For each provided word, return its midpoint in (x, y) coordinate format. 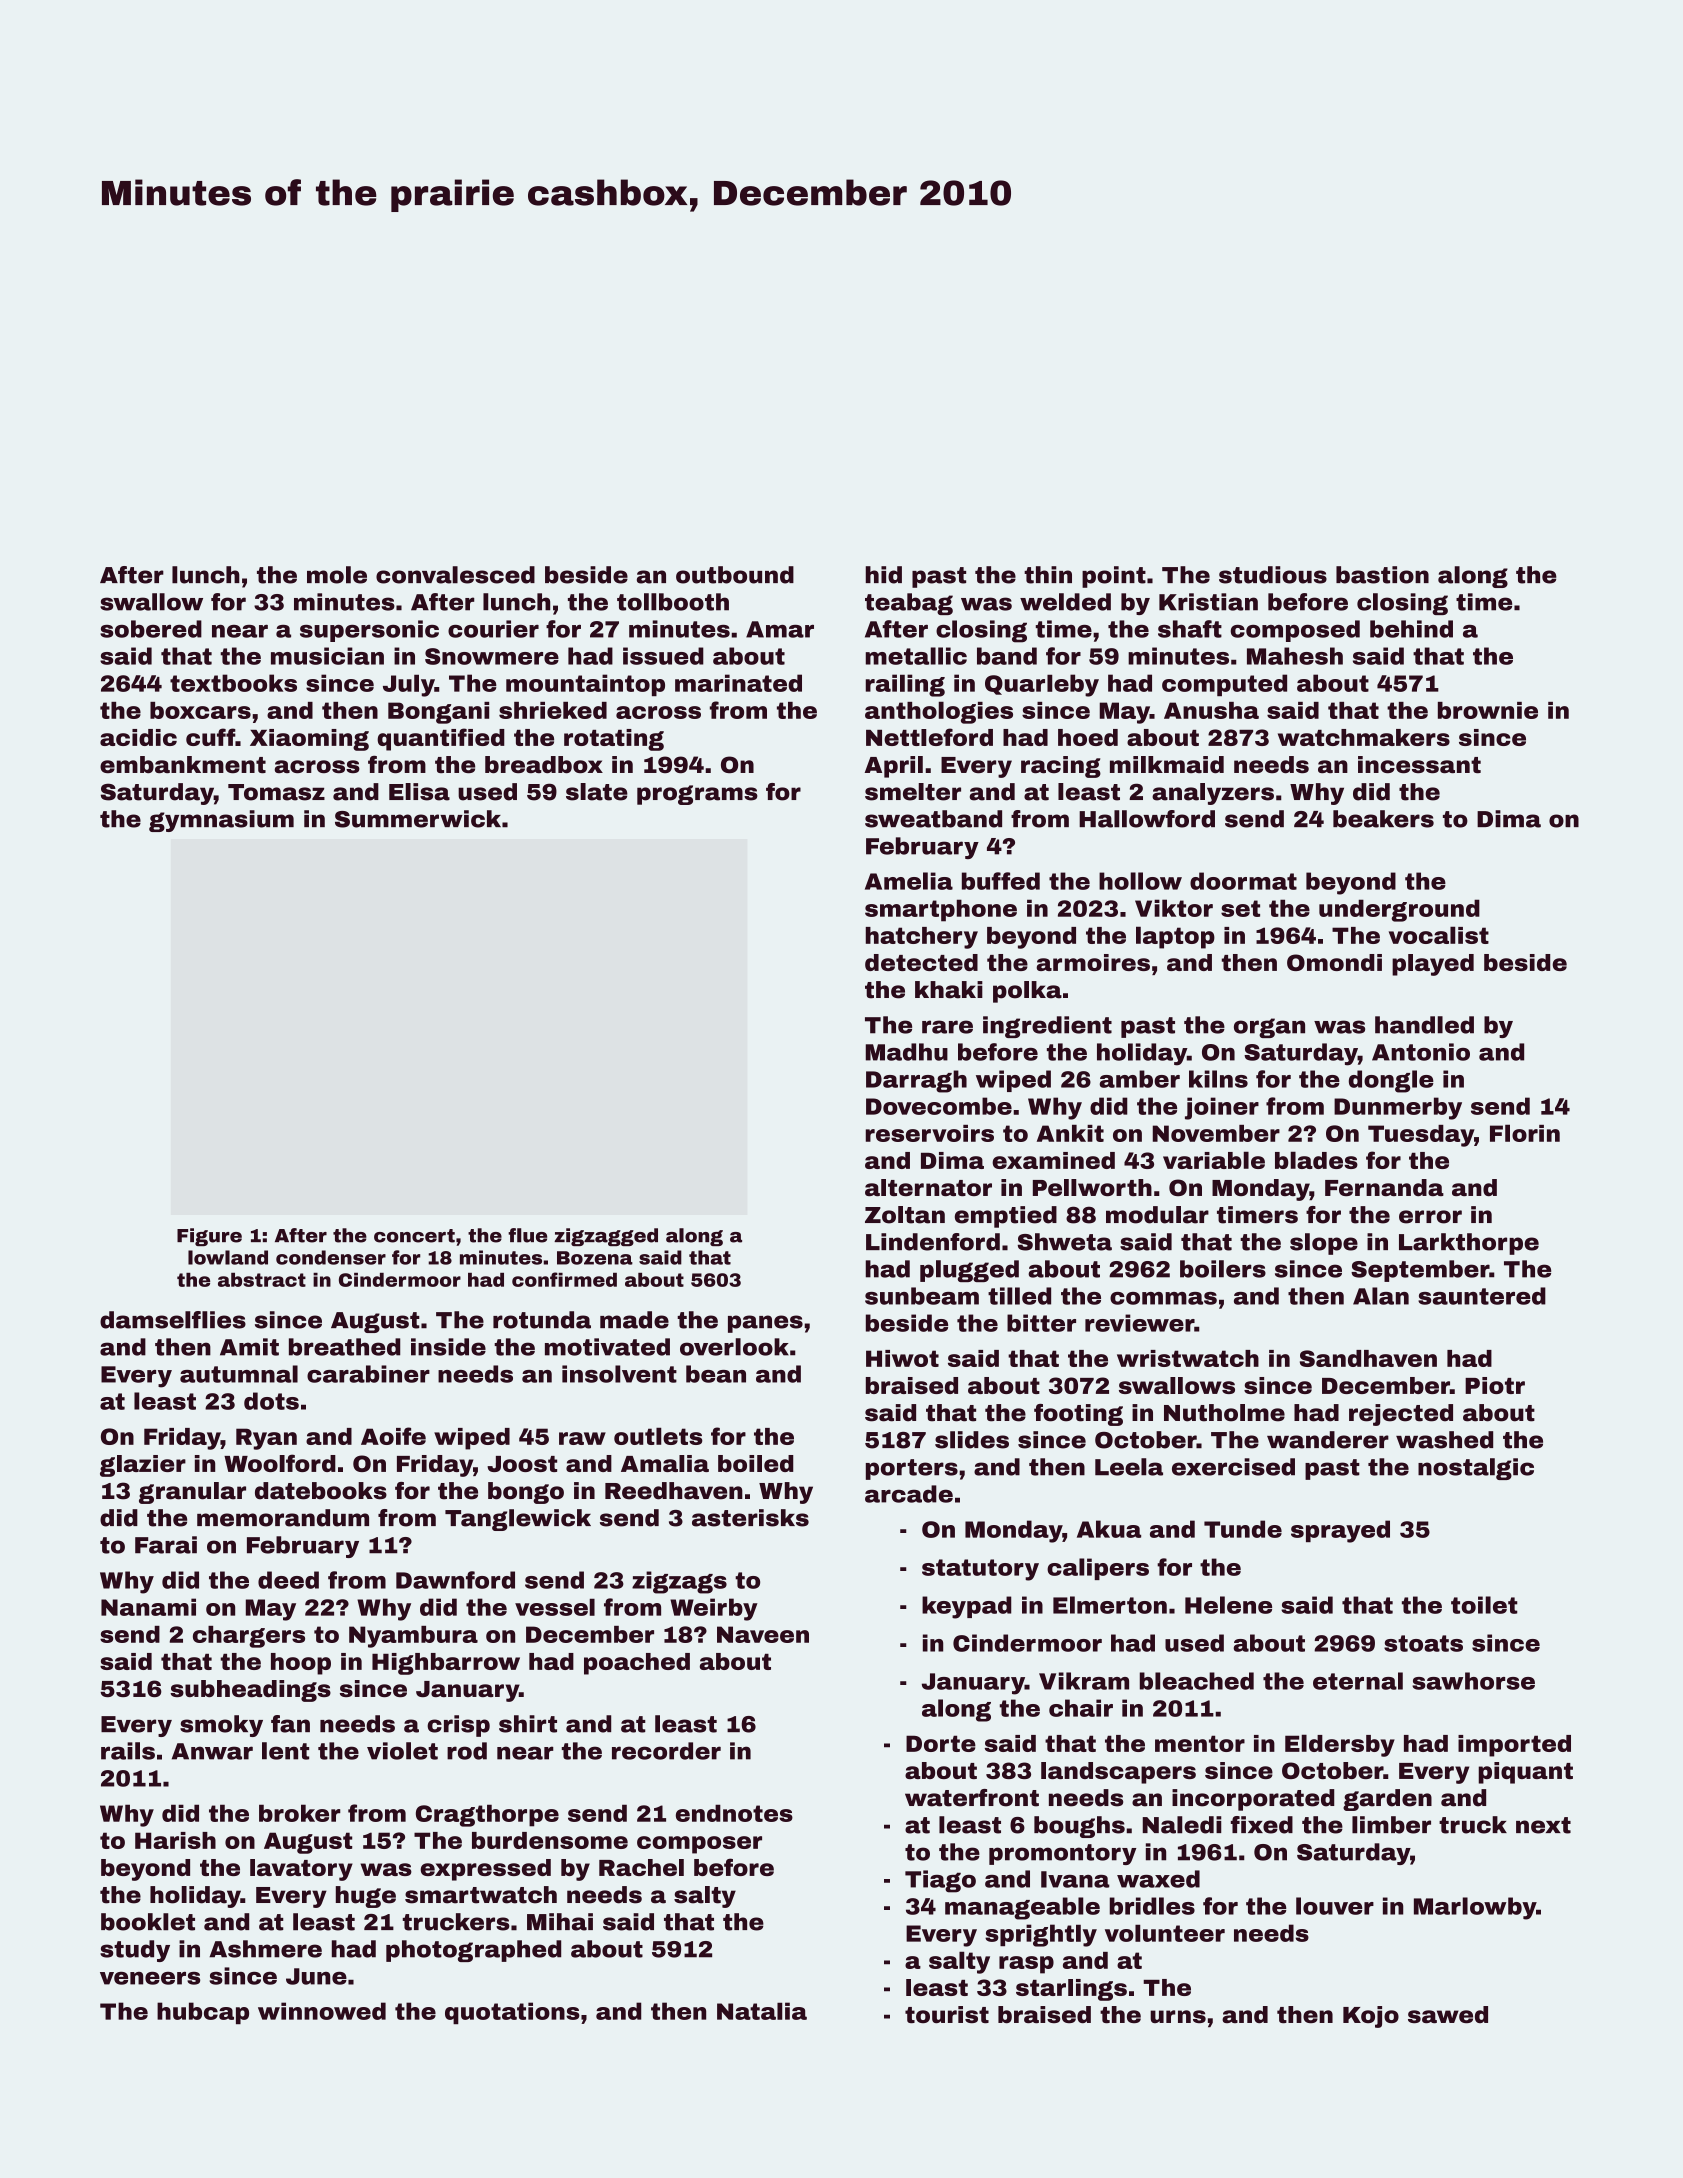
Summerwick (418, 819)
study (135, 1951)
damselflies (173, 1320)
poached (637, 1664)
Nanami (148, 1607)
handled (1424, 1025)
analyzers (1213, 794)
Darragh (916, 1081)
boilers (1223, 1269)
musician (327, 656)
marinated (738, 683)
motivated (607, 1347)
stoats (1423, 1643)
